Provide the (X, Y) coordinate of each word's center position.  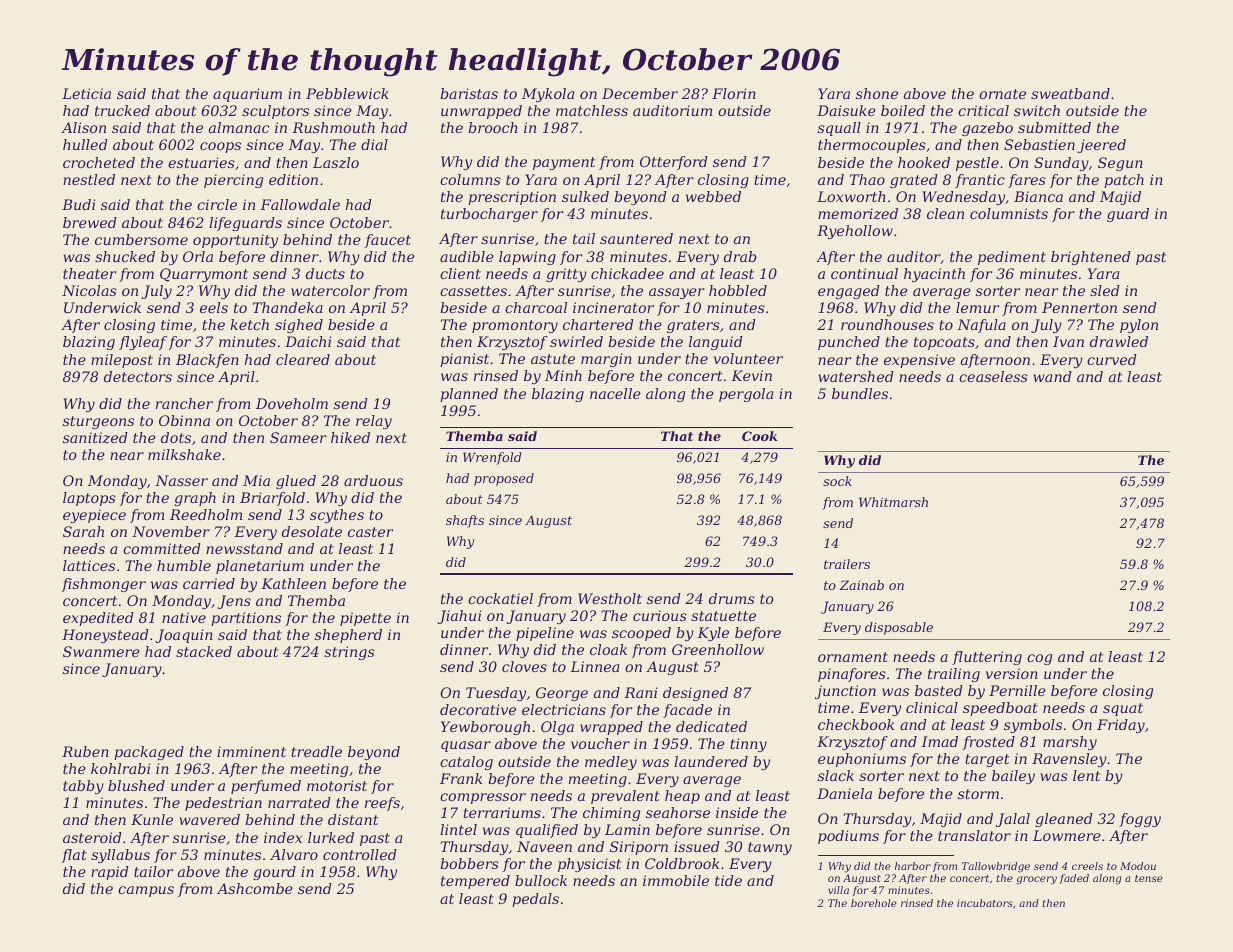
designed (695, 694)
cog (1039, 659)
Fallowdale (300, 204)
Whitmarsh (893, 502)
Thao (867, 179)
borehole (874, 903)
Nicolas (89, 290)
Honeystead (105, 636)
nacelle (615, 393)
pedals (535, 900)
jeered (1101, 146)
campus (146, 891)
